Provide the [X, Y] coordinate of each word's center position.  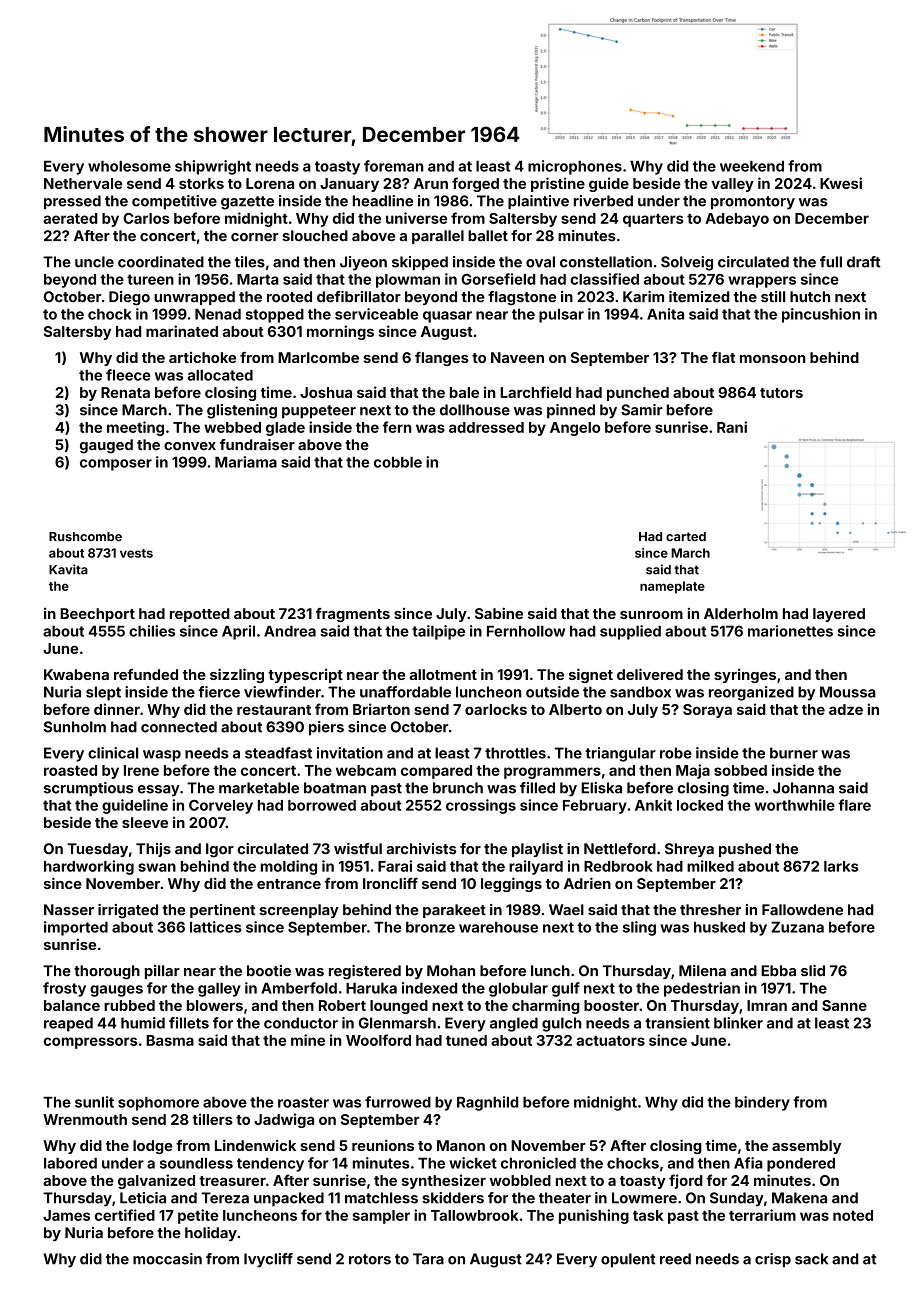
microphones [575, 167]
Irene [141, 770]
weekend [752, 166]
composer [116, 465]
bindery [762, 1103]
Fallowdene [802, 910]
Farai [395, 866]
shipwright [213, 167]
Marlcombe [318, 357]
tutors [781, 393]
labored [70, 1163]
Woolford [378, 1040]
